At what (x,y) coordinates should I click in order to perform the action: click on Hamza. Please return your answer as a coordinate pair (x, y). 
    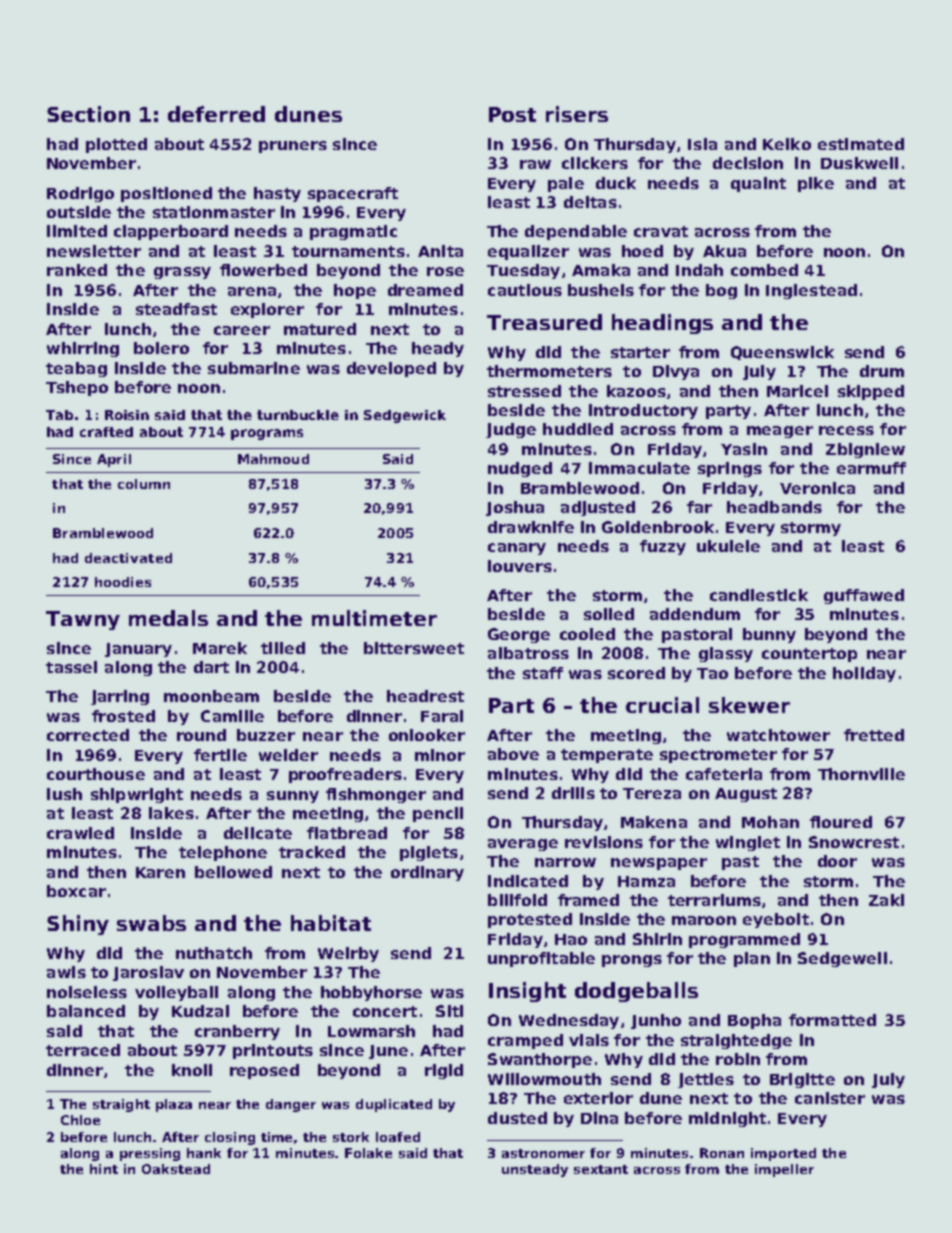
    Looking at the image, I should click on (646, 881).
